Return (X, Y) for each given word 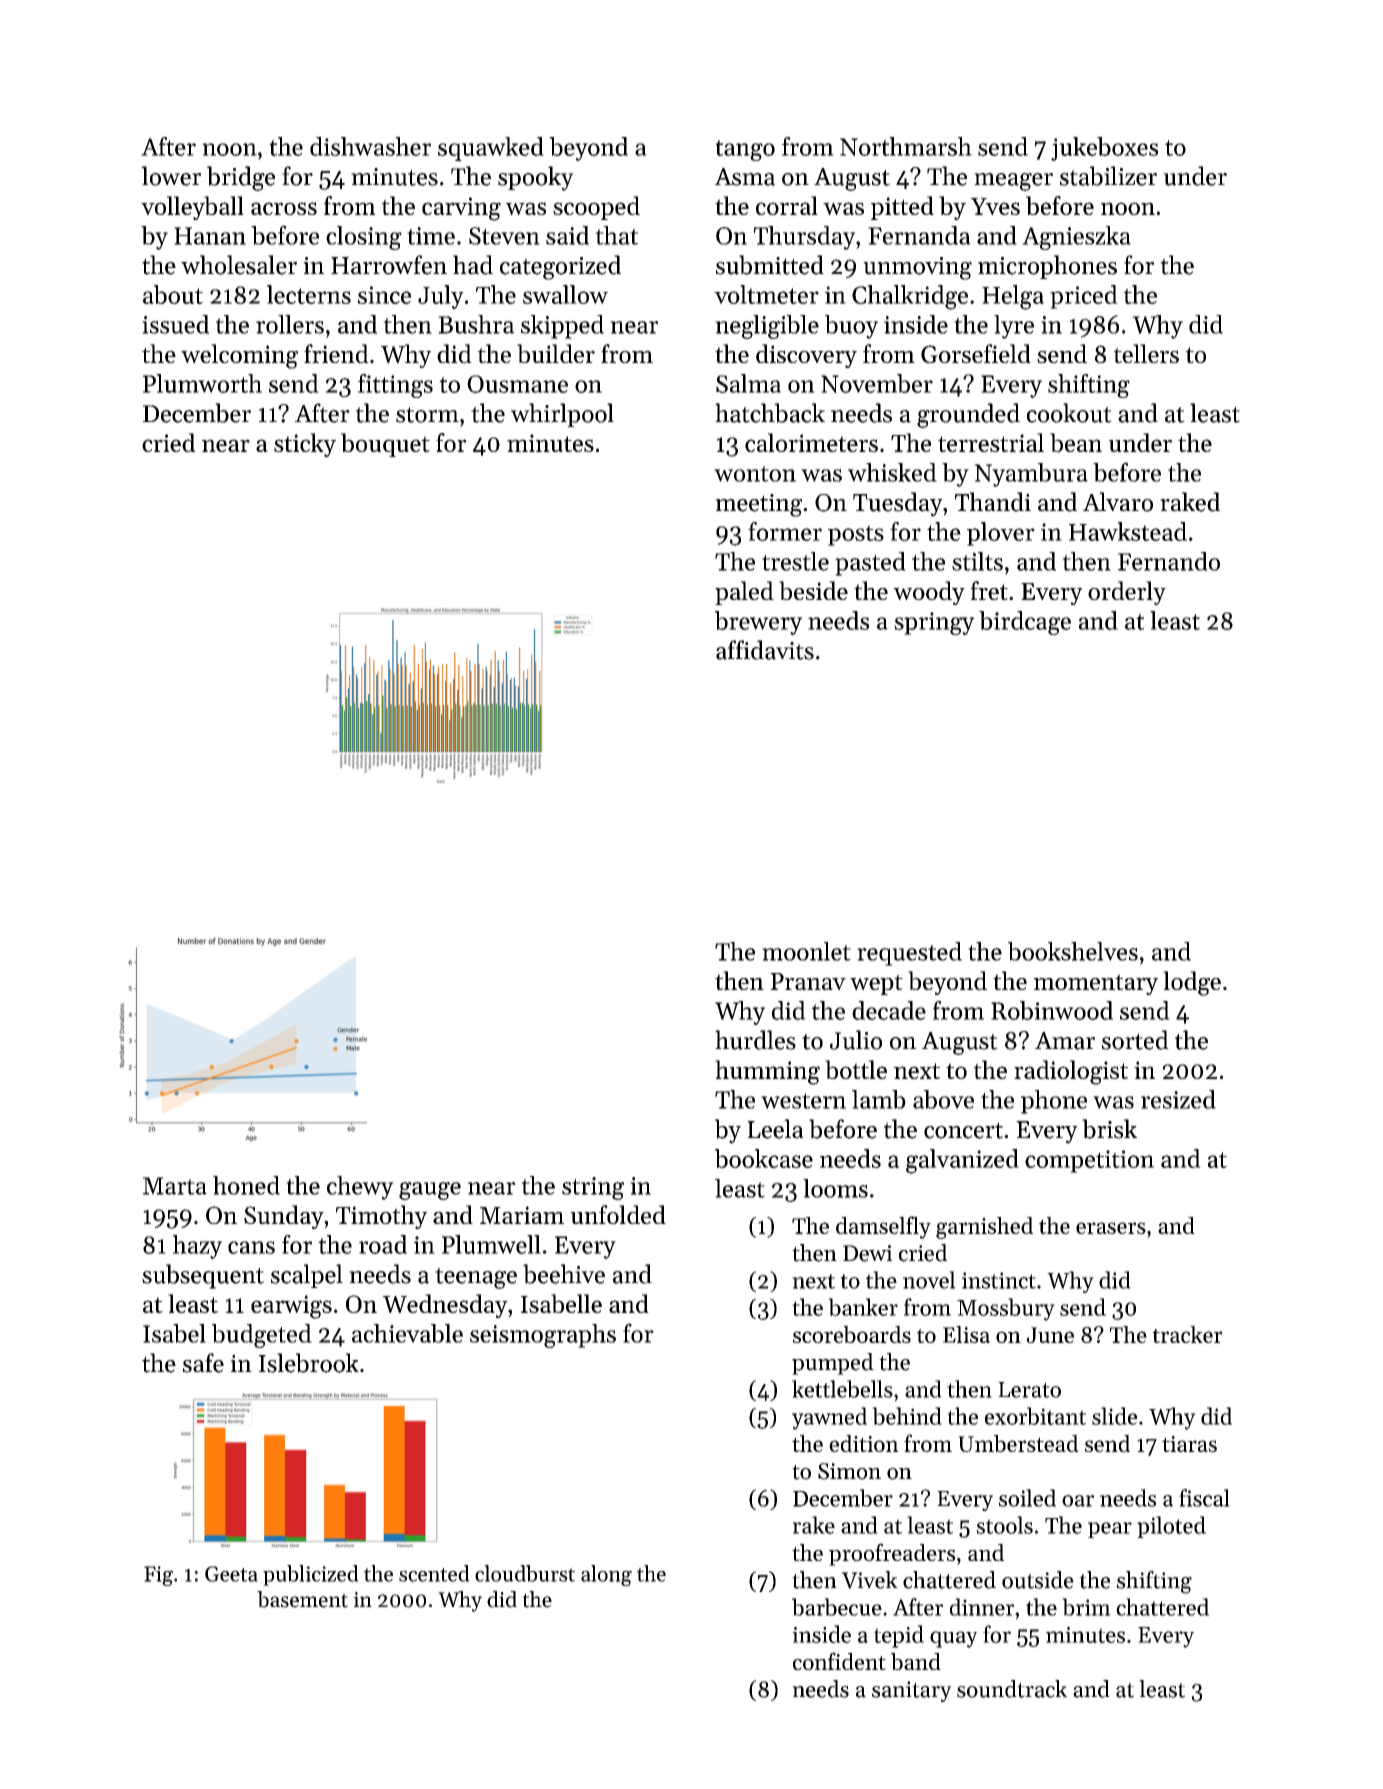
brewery (758, 623)
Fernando (1169, 561)
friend (336, 353)
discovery (806, 356)
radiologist (1071, 1072)
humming (767, 1072)
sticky (305, 445)
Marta (175, 1186)
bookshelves (1073, 951)
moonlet (806, 951)
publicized (311, 1575)
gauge (430, 1191)
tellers (1146, 353)
